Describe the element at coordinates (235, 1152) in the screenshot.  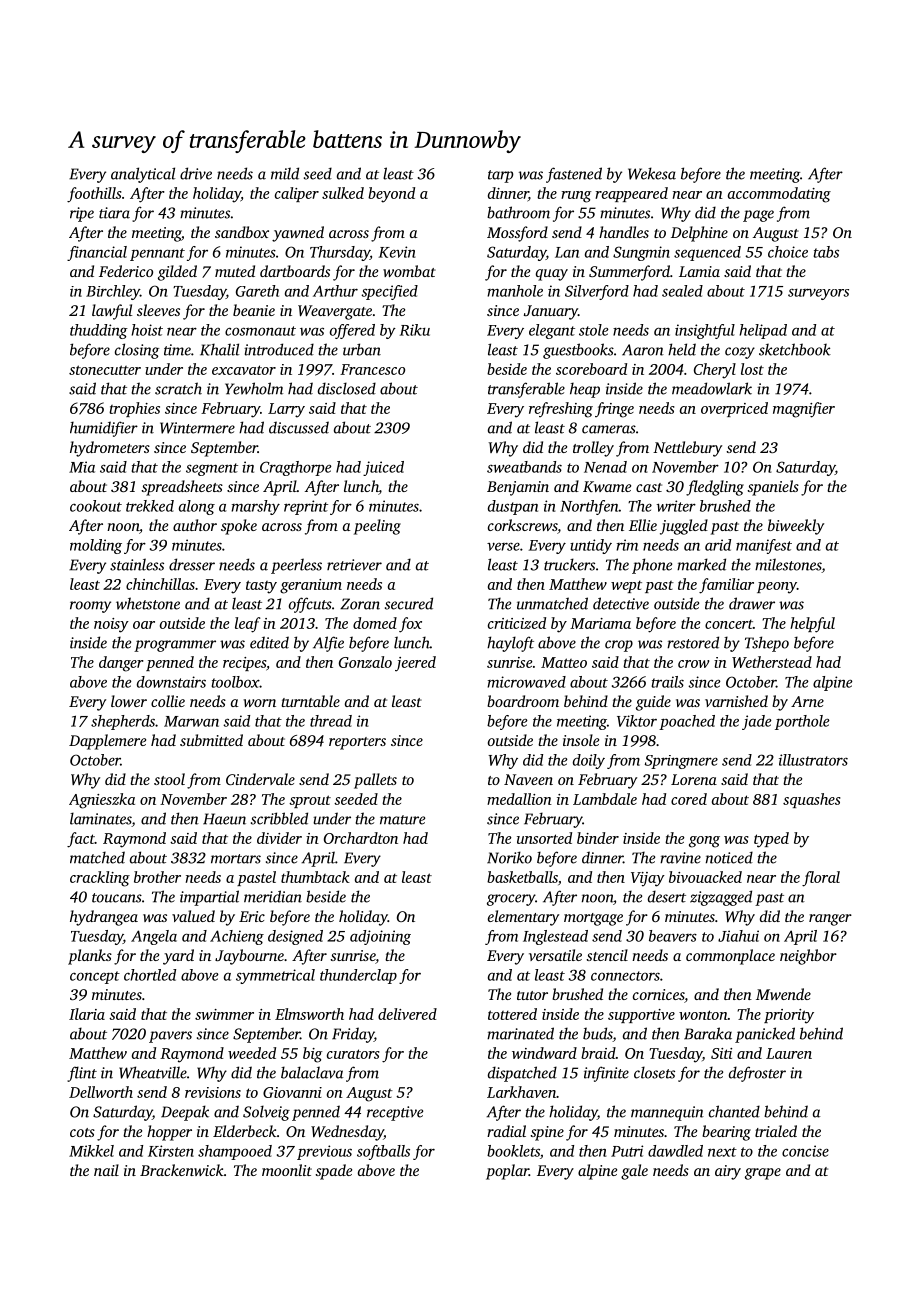
I see `shampooed` at that location.
